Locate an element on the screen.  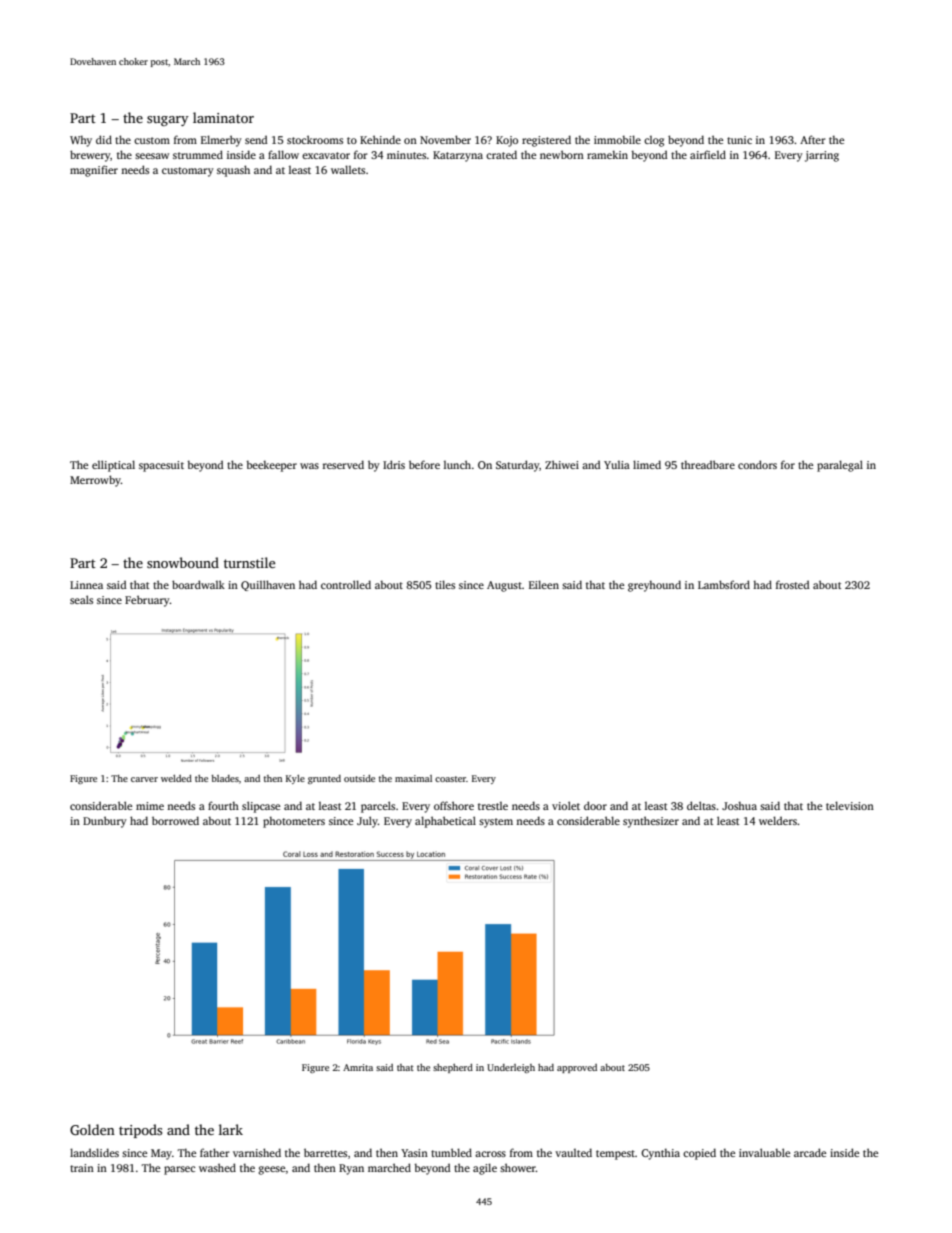
Eileen is located at coordinates (544, 584).
